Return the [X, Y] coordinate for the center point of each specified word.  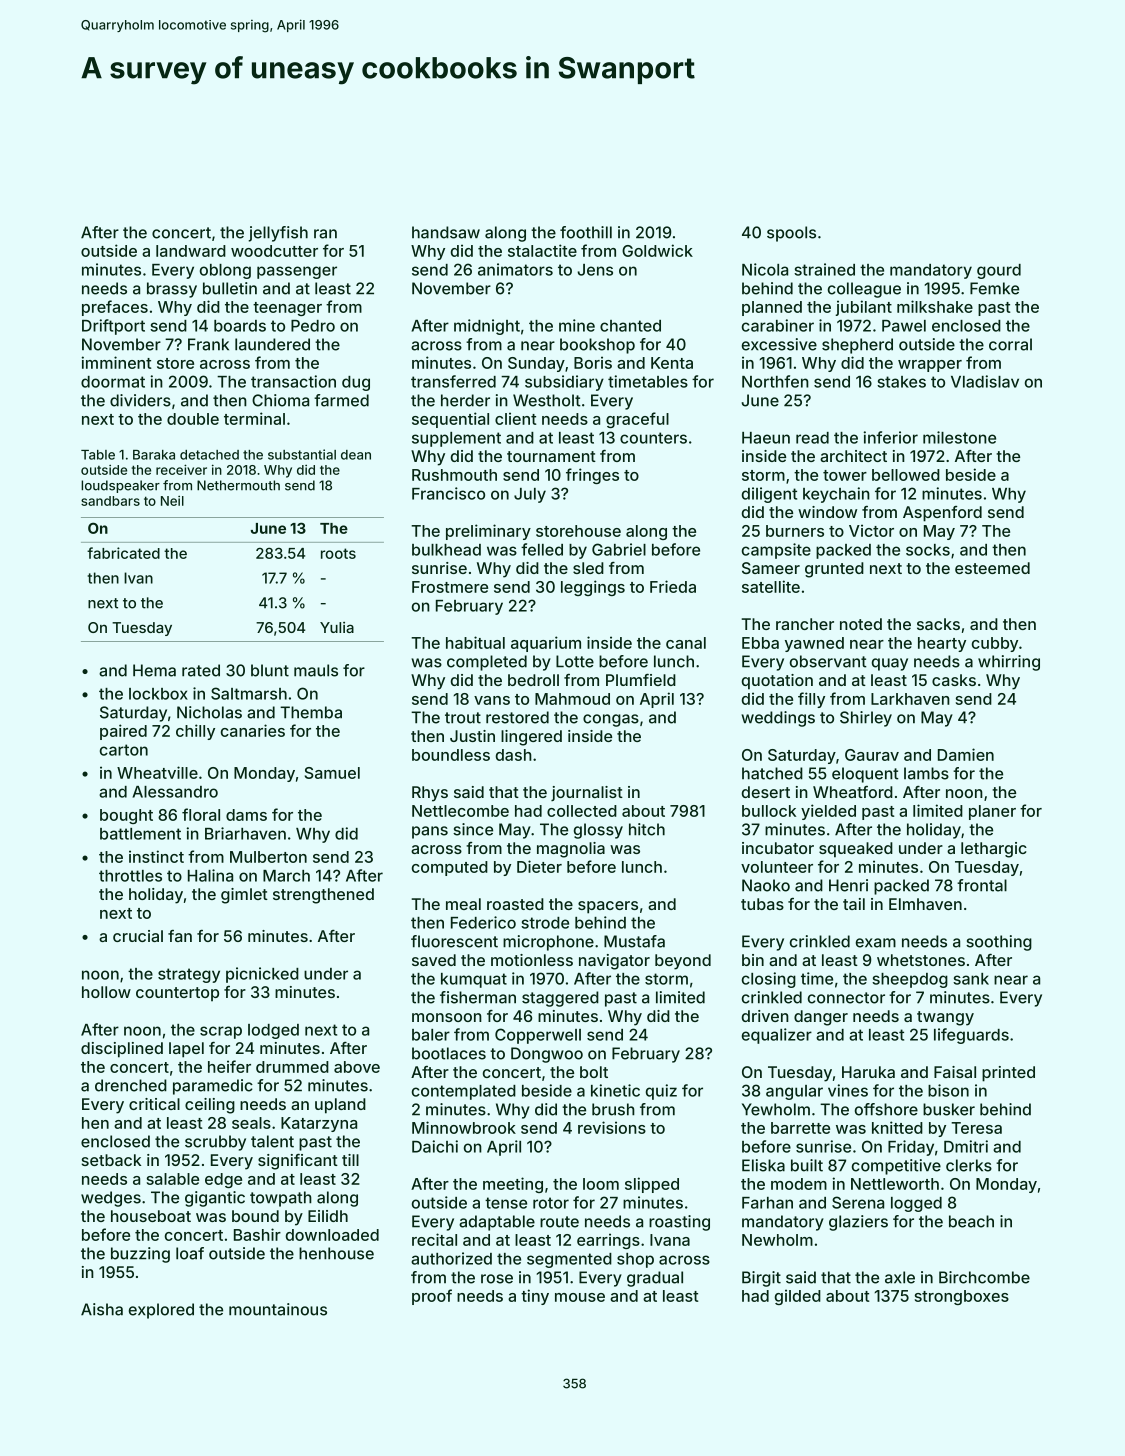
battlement [140, 834]
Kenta [672, 363]
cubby [995, 644]
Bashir [257, 1234]
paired [123, 732]
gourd [999, 271]
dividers [140, 400]
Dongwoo [547, 1055]
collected [582, 811]
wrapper [930, 366]
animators [515, 269]
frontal [982, 885]
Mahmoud [572, 699]
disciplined [122, 1050]
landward [191, 251]
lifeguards [971, 1036]
